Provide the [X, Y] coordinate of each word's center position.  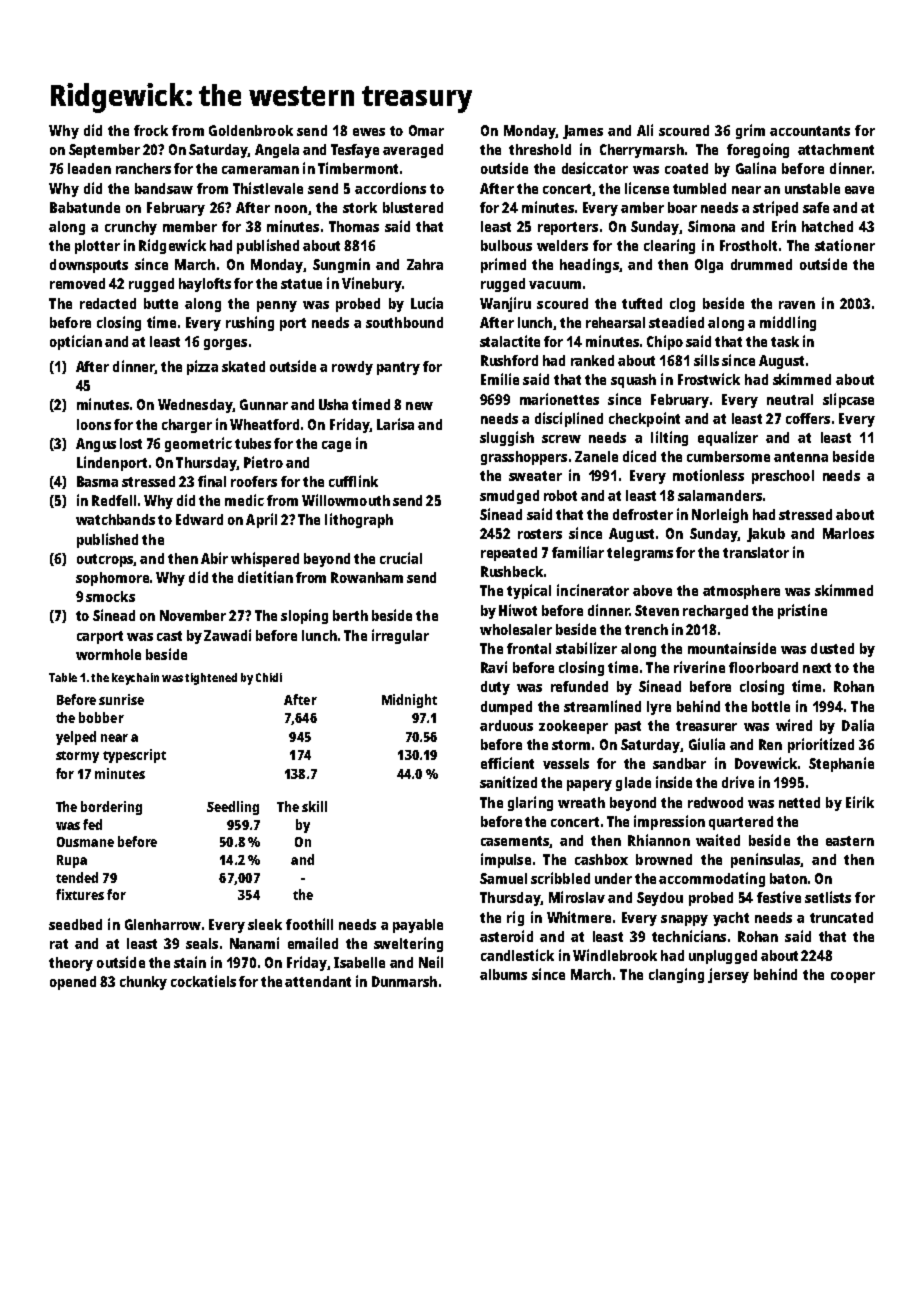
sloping [304, 616]
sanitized [508, 782]
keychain [135, 679]
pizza [202, 367]
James [583, 132]
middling [788, 323]
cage [336, 446]
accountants [810, 131]
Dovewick [766, 763]
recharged [715, 612]
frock [151, 130]
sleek [265, 924]
